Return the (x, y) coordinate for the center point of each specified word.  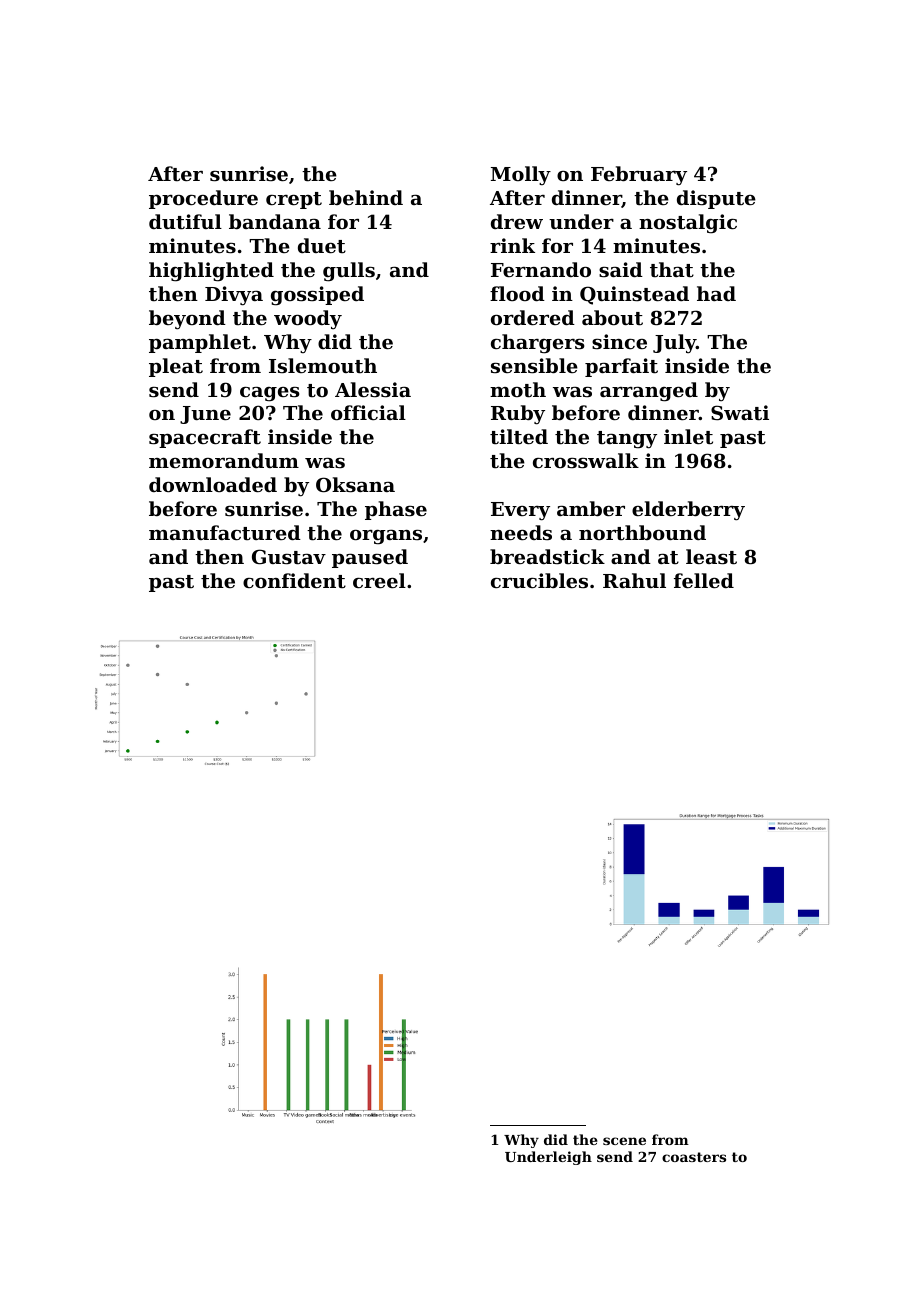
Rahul (634, 580)
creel (379, 580)
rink (512, 245)
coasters (694, 1157)
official (368, 412)
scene (624, 1141)
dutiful (185, 222)
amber (591, 508)
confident (294, 581)
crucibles (539, 580)
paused (370, 558)
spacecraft (205, 438)
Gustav (289, 557)
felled (704, 580)
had (716, 293)
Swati (740, 413)
